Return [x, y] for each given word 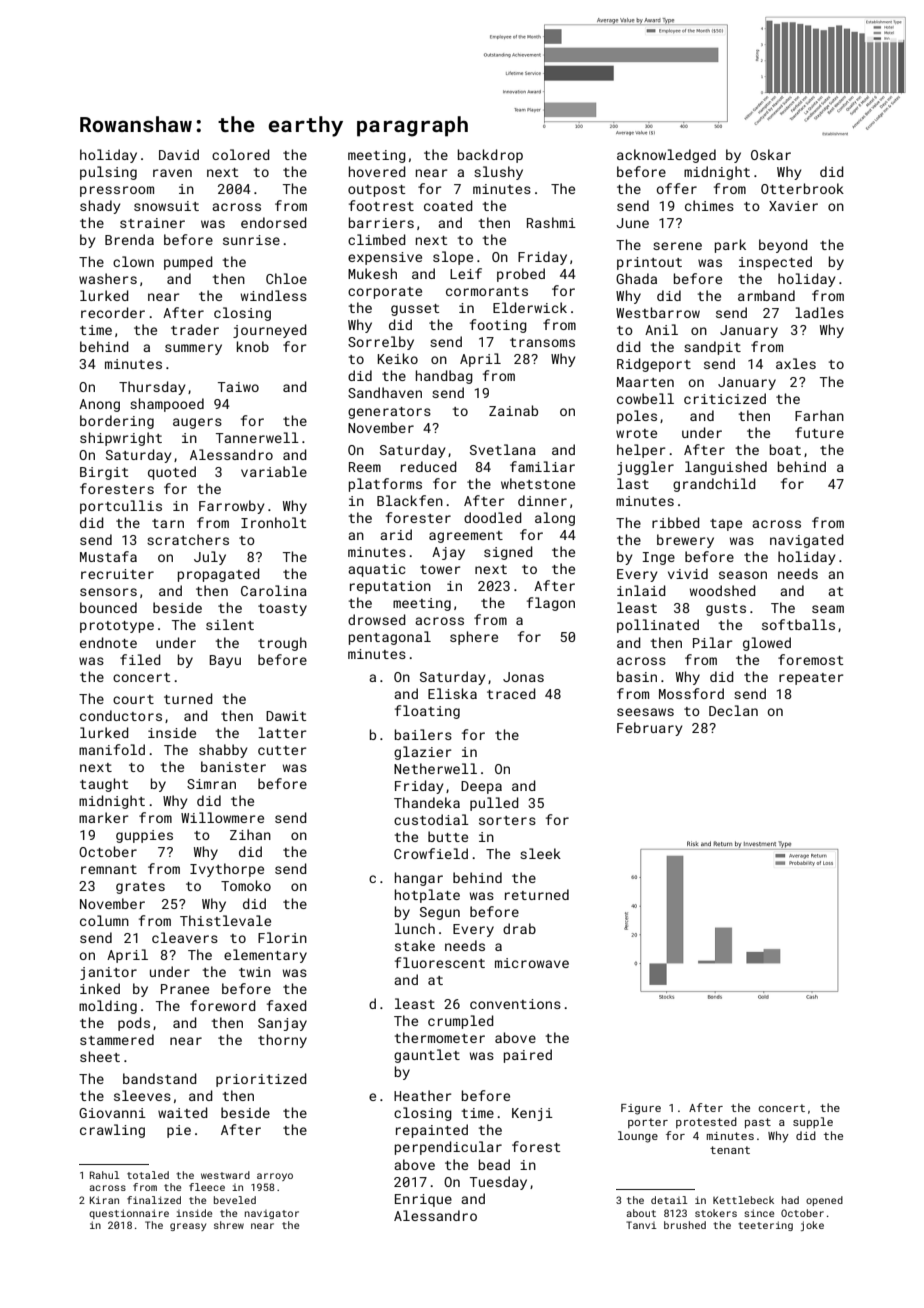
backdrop [490, 156]
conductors [121, 715]
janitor [108, 973]
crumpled [461, 1022]
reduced [429, 466]
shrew [229, 1225]
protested [706, 1122]
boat [785, 449]
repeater [811, 679]
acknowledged [666, 156]
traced [511, 693]
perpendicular [448, 1148]
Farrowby [232, 507]
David [179, 154]
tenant [730, 1150]
